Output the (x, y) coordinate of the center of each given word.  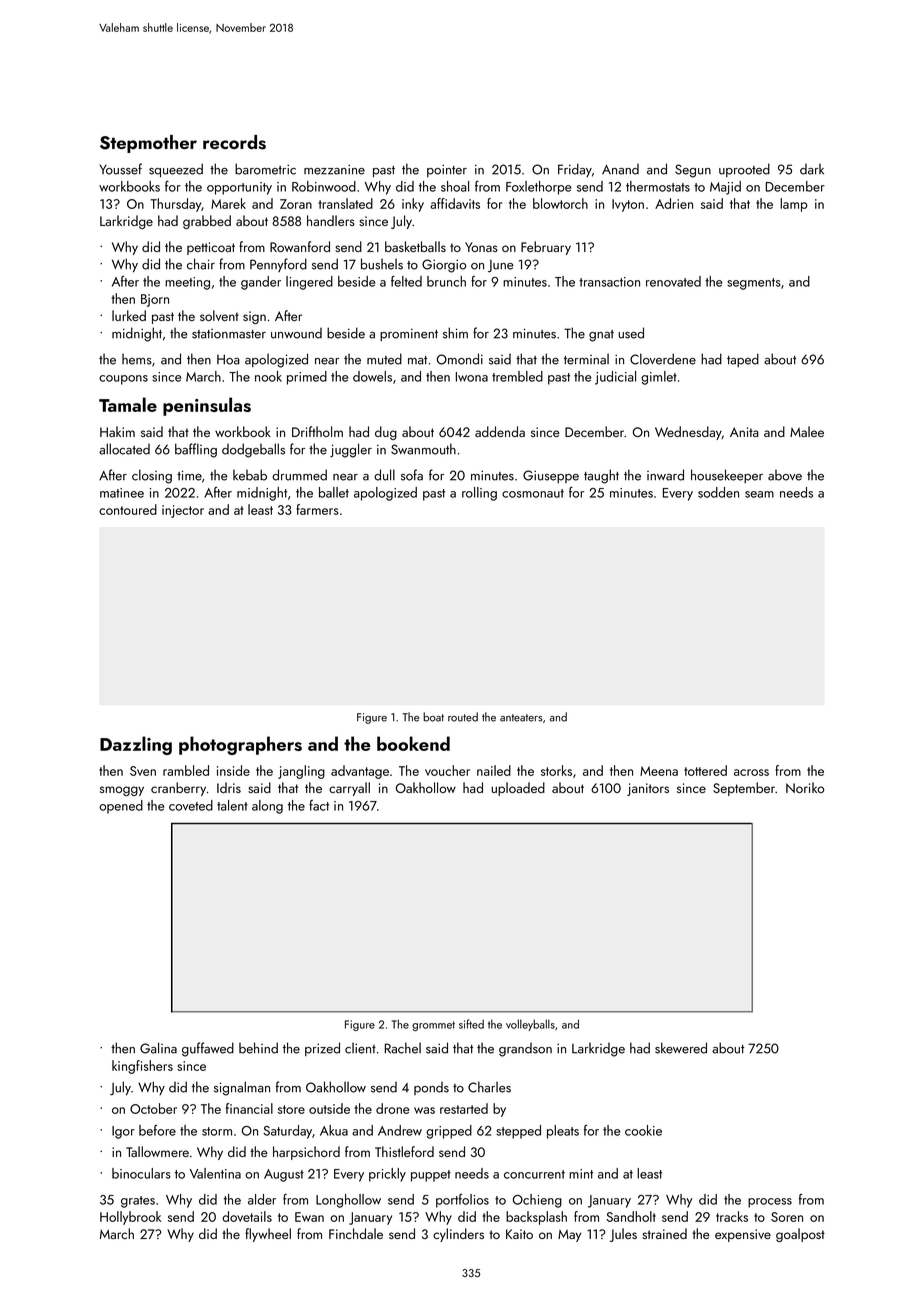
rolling (479, 494)
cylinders (458, 1235)
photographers (240, 745)
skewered (681, 1048)
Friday (575, 170)
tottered (705, 770)
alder (262, 1199)
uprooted (744, 170)
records (234, 142)
